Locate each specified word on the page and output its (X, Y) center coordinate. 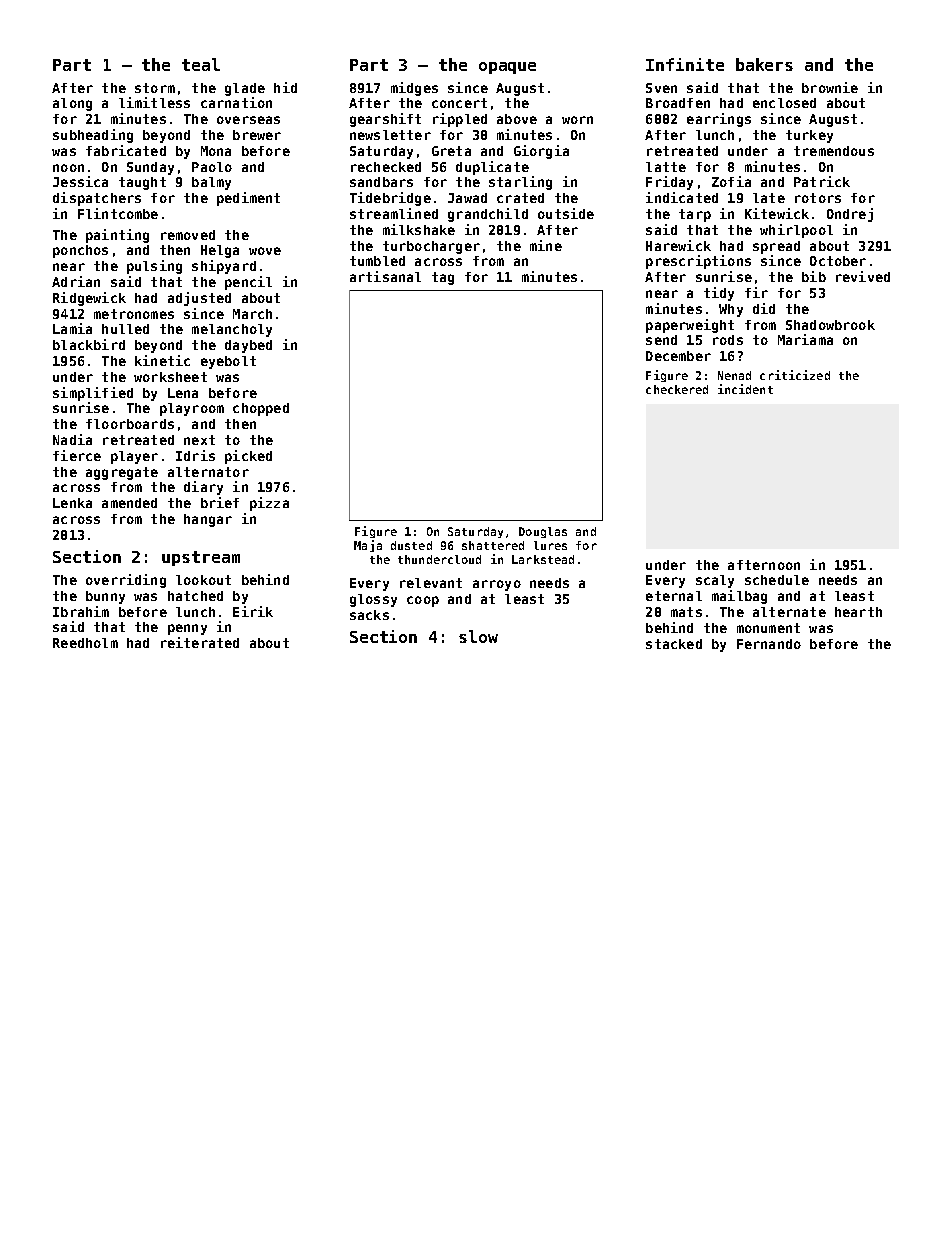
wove (265, 251)
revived (863, 276)
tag (443, 278)
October (838, 261)
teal (201, 64)
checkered (677, 389)
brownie (830, 87)
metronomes (134, 314)
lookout (203, 580)
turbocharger (431, 247)
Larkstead (543, 559)
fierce (77, 455)
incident (745, 389)
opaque (507, 68)
